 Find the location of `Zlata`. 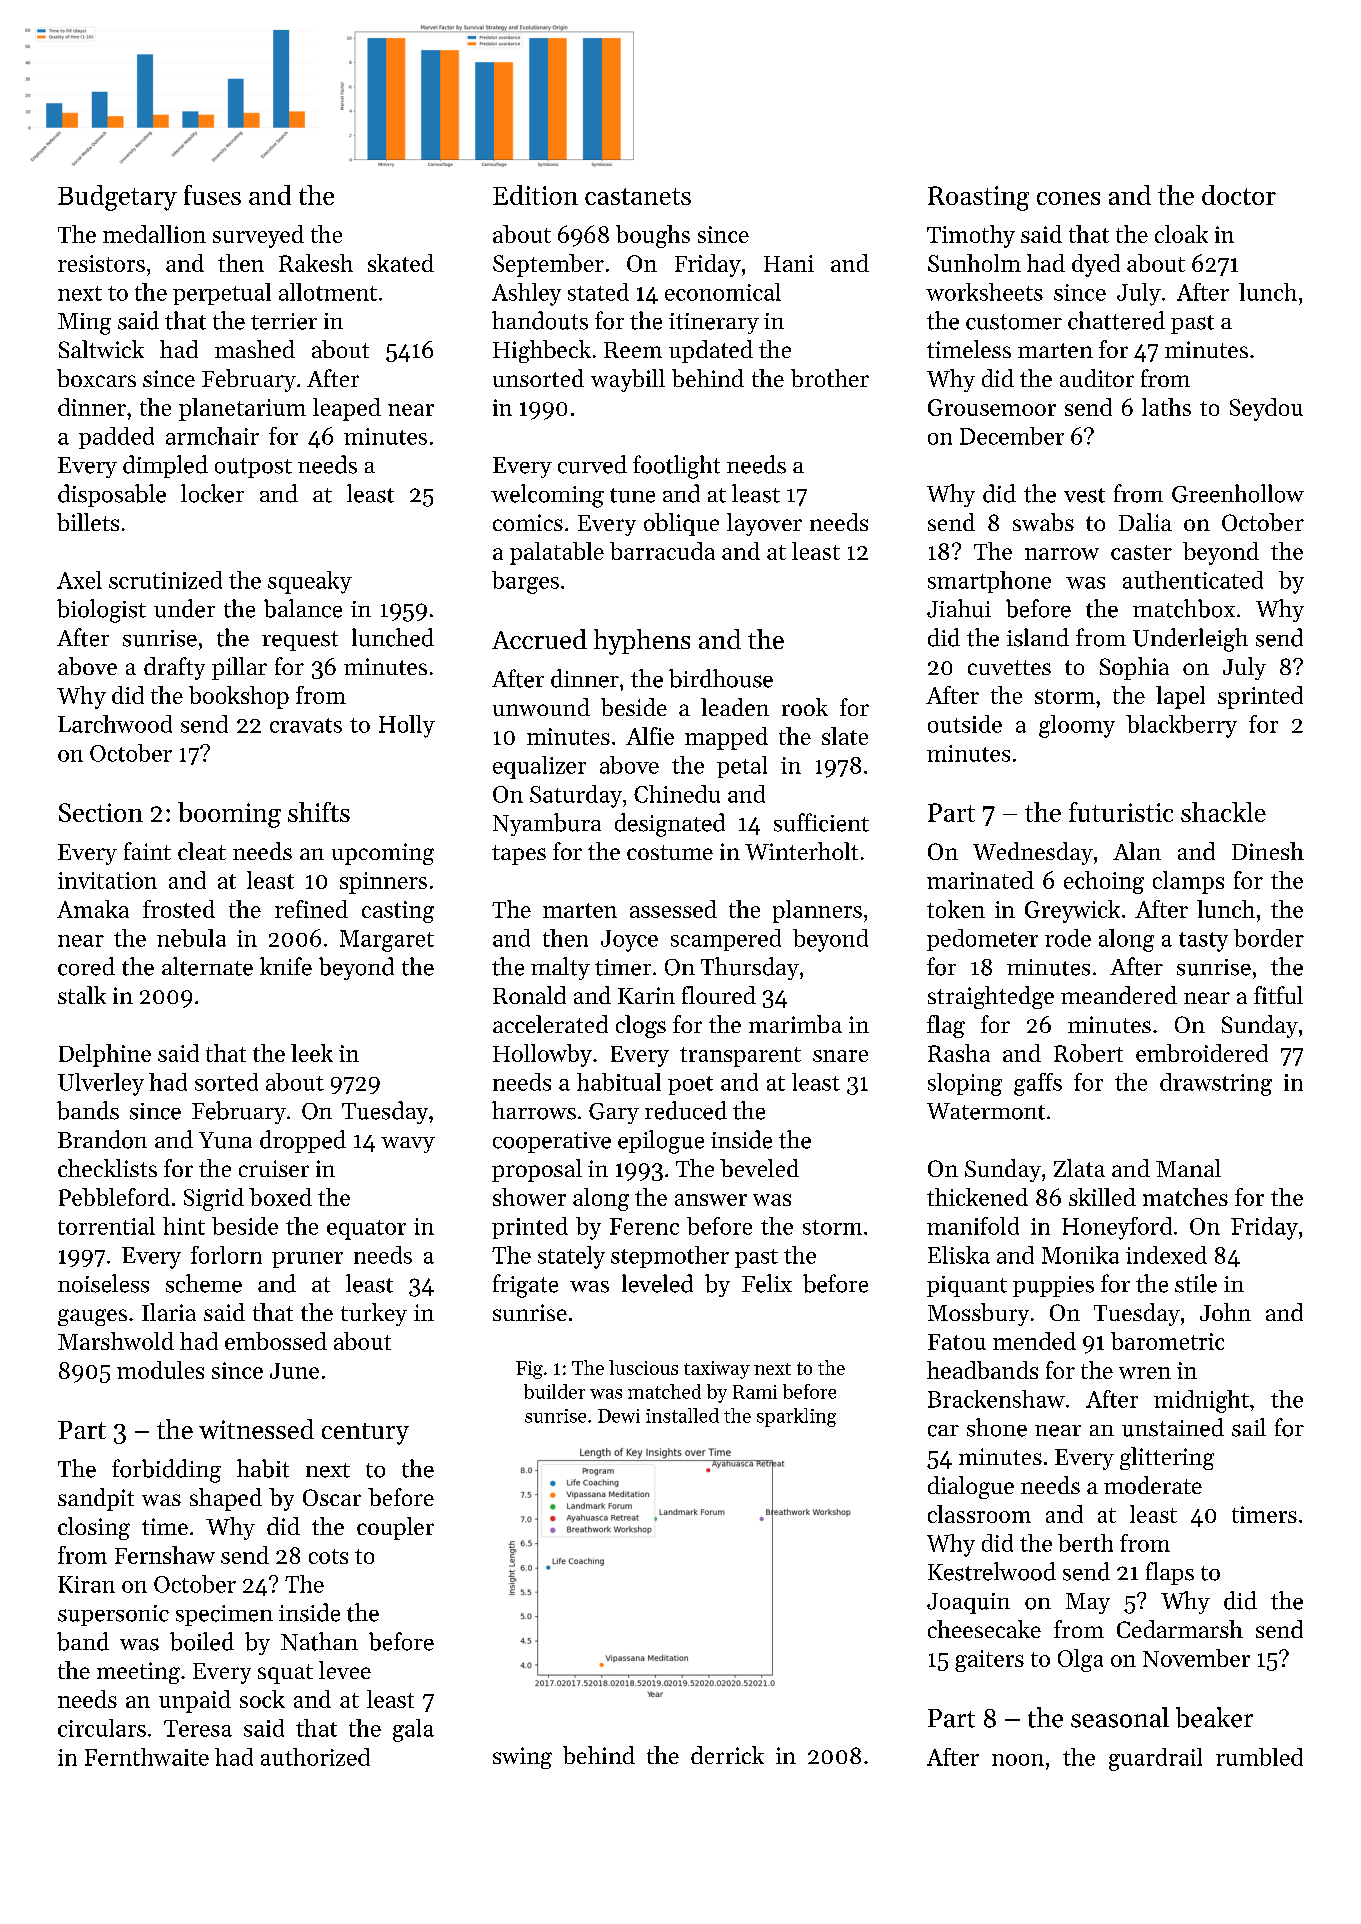

Zlata is located at coordinates (1079, 1168).
